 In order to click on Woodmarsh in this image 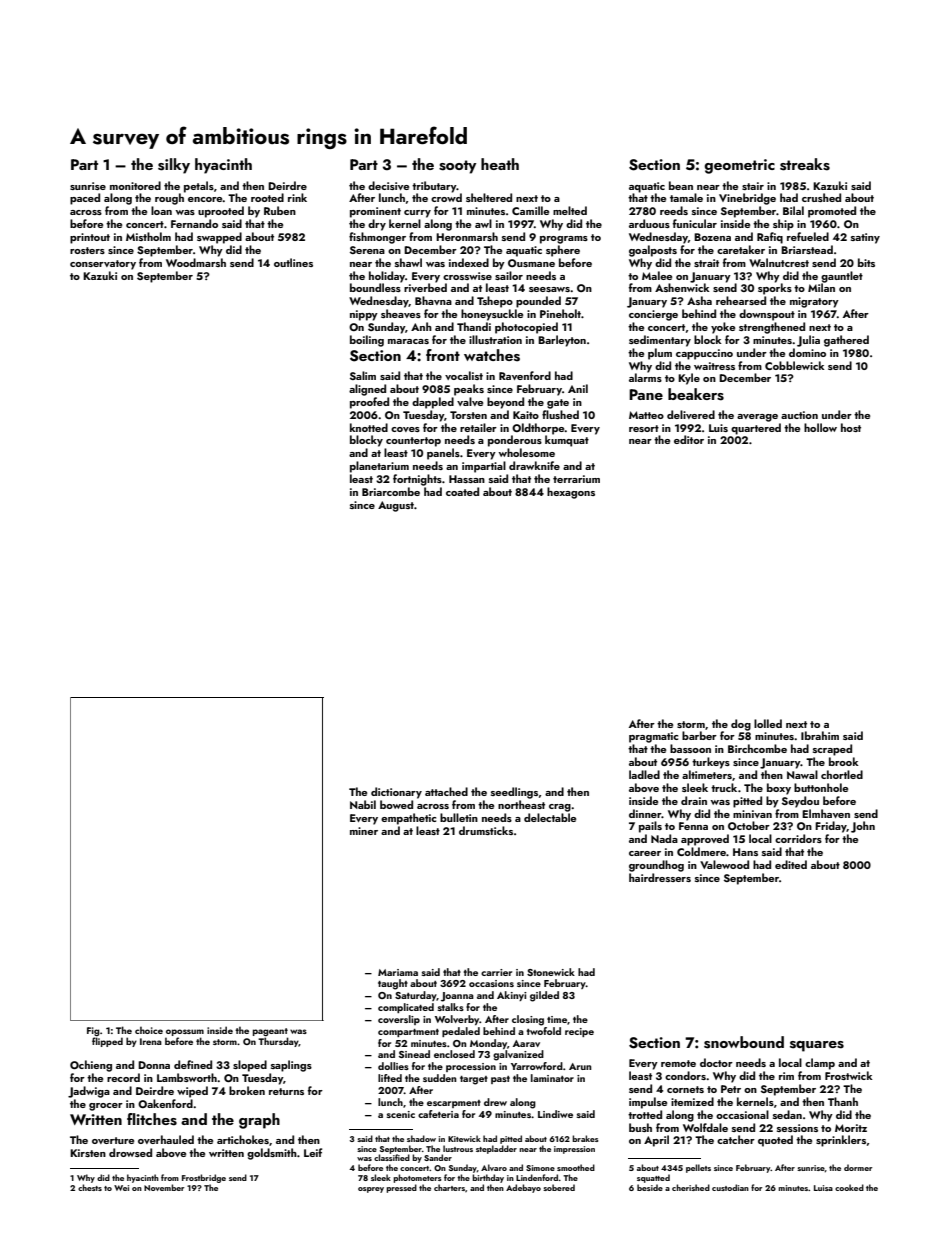, I will do `click(196, 262)`.
